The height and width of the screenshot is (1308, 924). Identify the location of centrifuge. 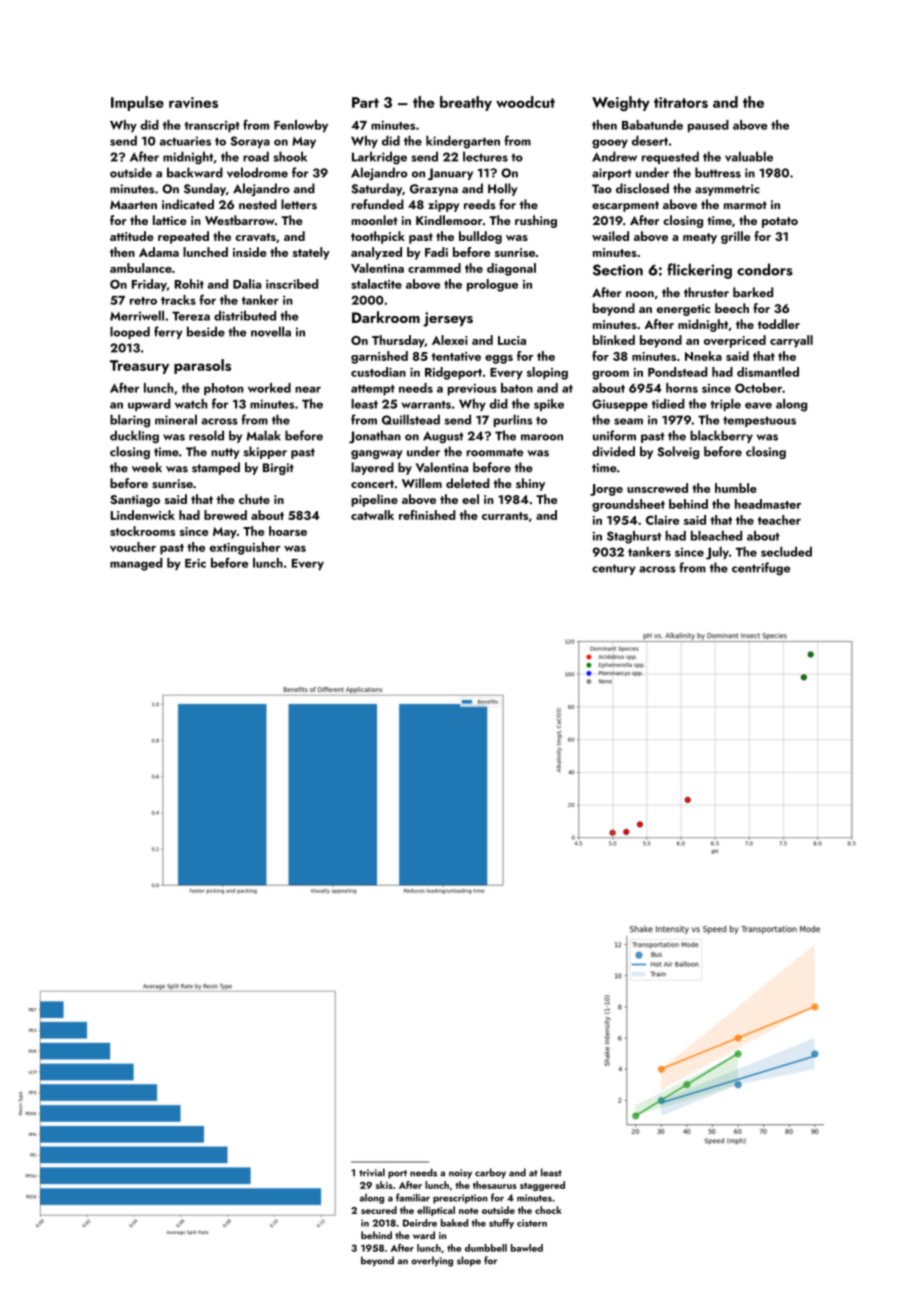
(761, 569).
